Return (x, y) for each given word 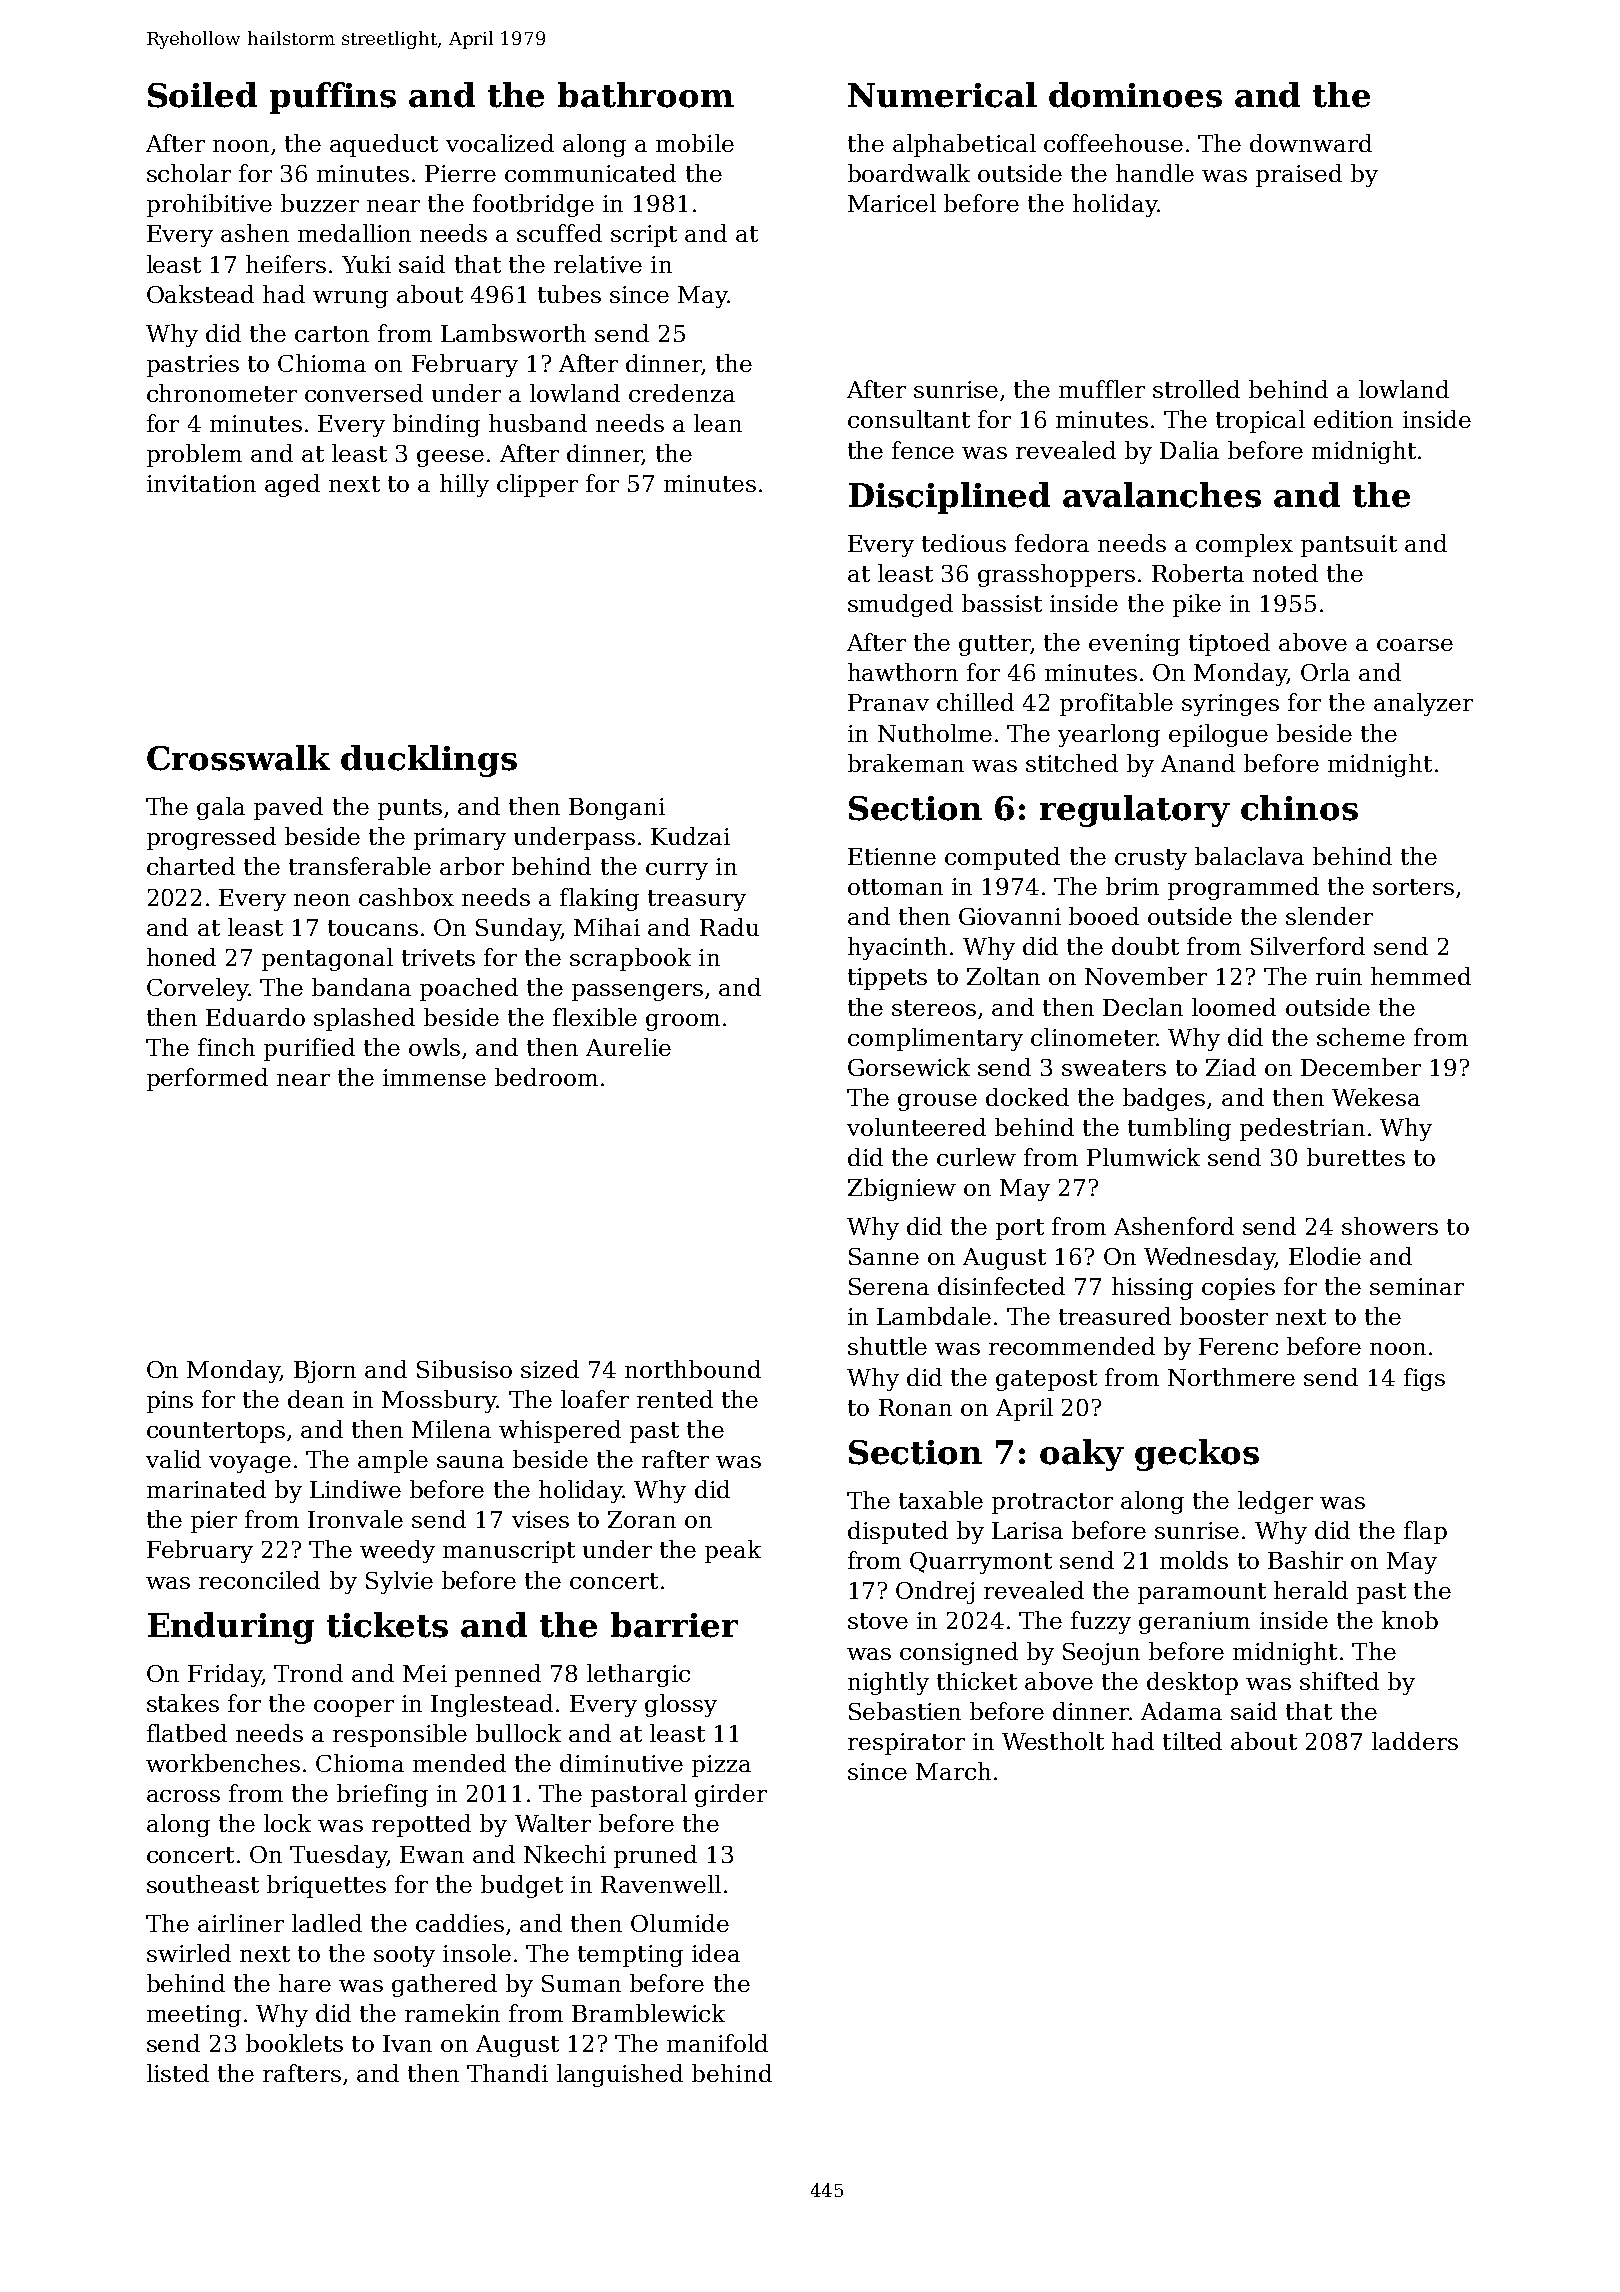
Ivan (407, 2043)
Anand (1198, 763)
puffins (333, 98)
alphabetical (964, 145)
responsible (400, 1735)
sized (550, 1369)
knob (1410, 1620)
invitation (201, 483)
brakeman (906, 763)
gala (221, 808)
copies (1238, 1289)
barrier (674, 1625)
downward (1311, 143)
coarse (1415, 645)
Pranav (888, 702)
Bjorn (325, 1372)
